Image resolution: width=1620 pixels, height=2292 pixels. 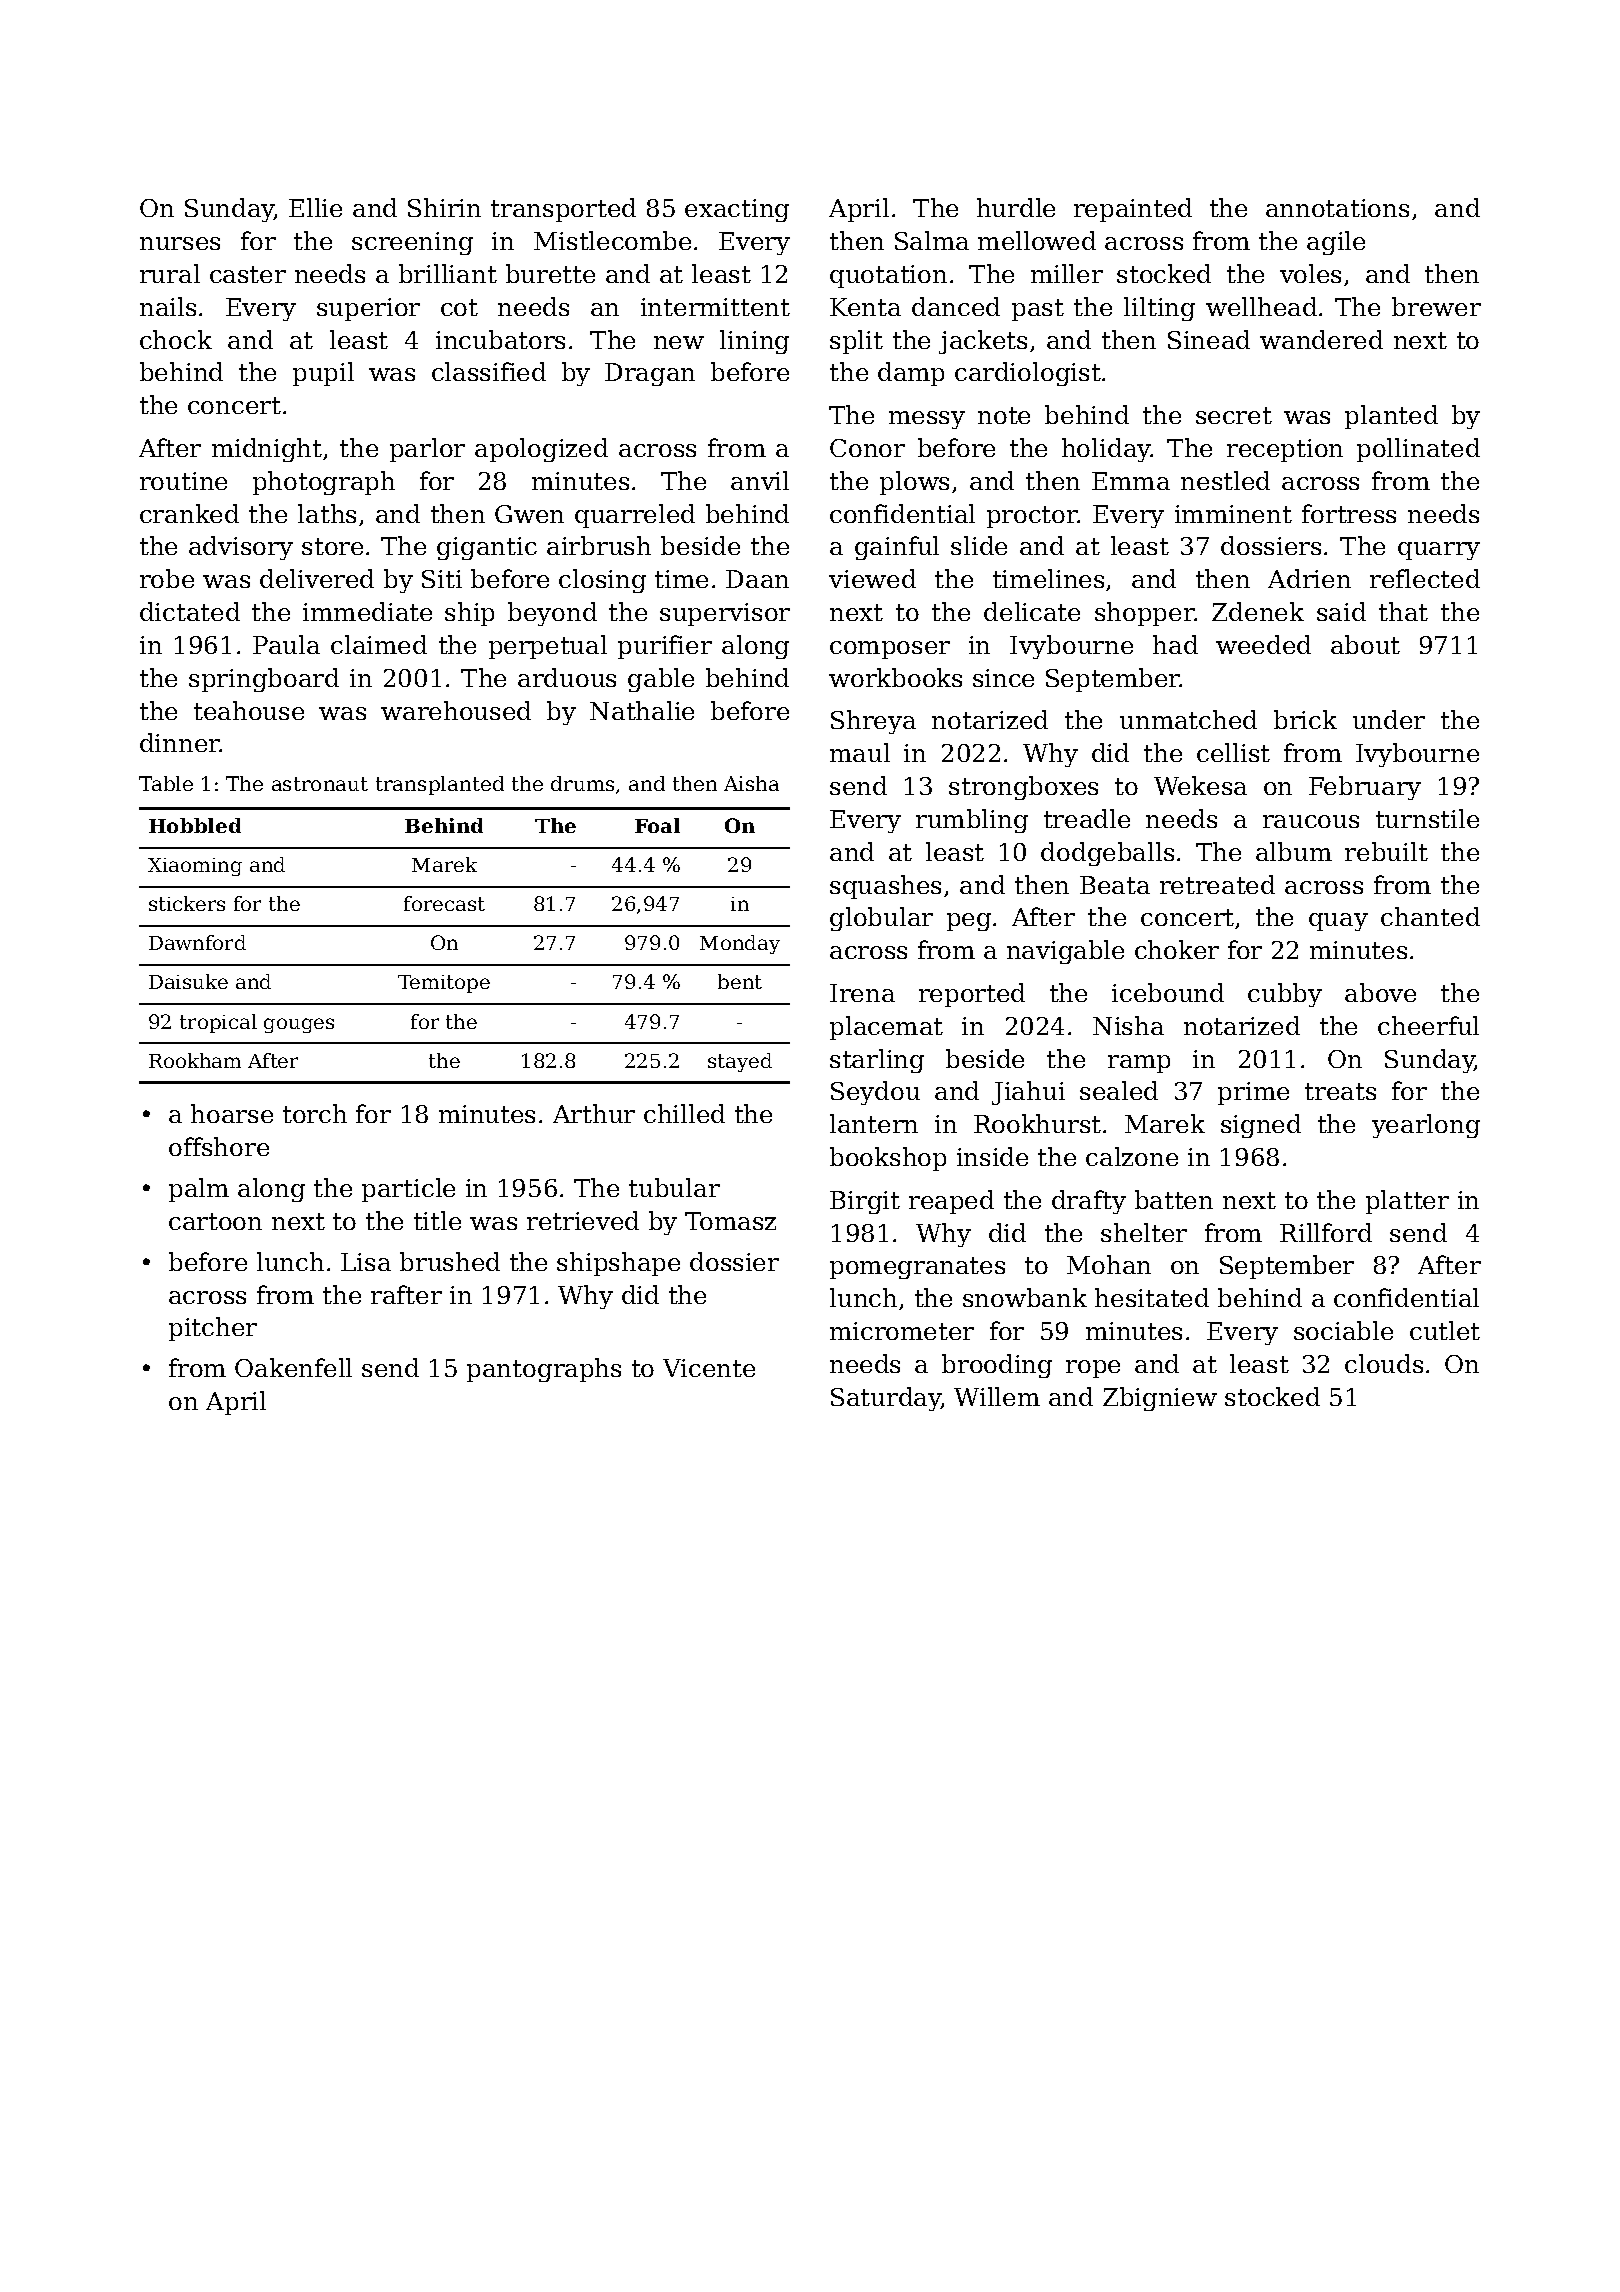 I want to click on pollinated, so click(x=1418, y=450).
